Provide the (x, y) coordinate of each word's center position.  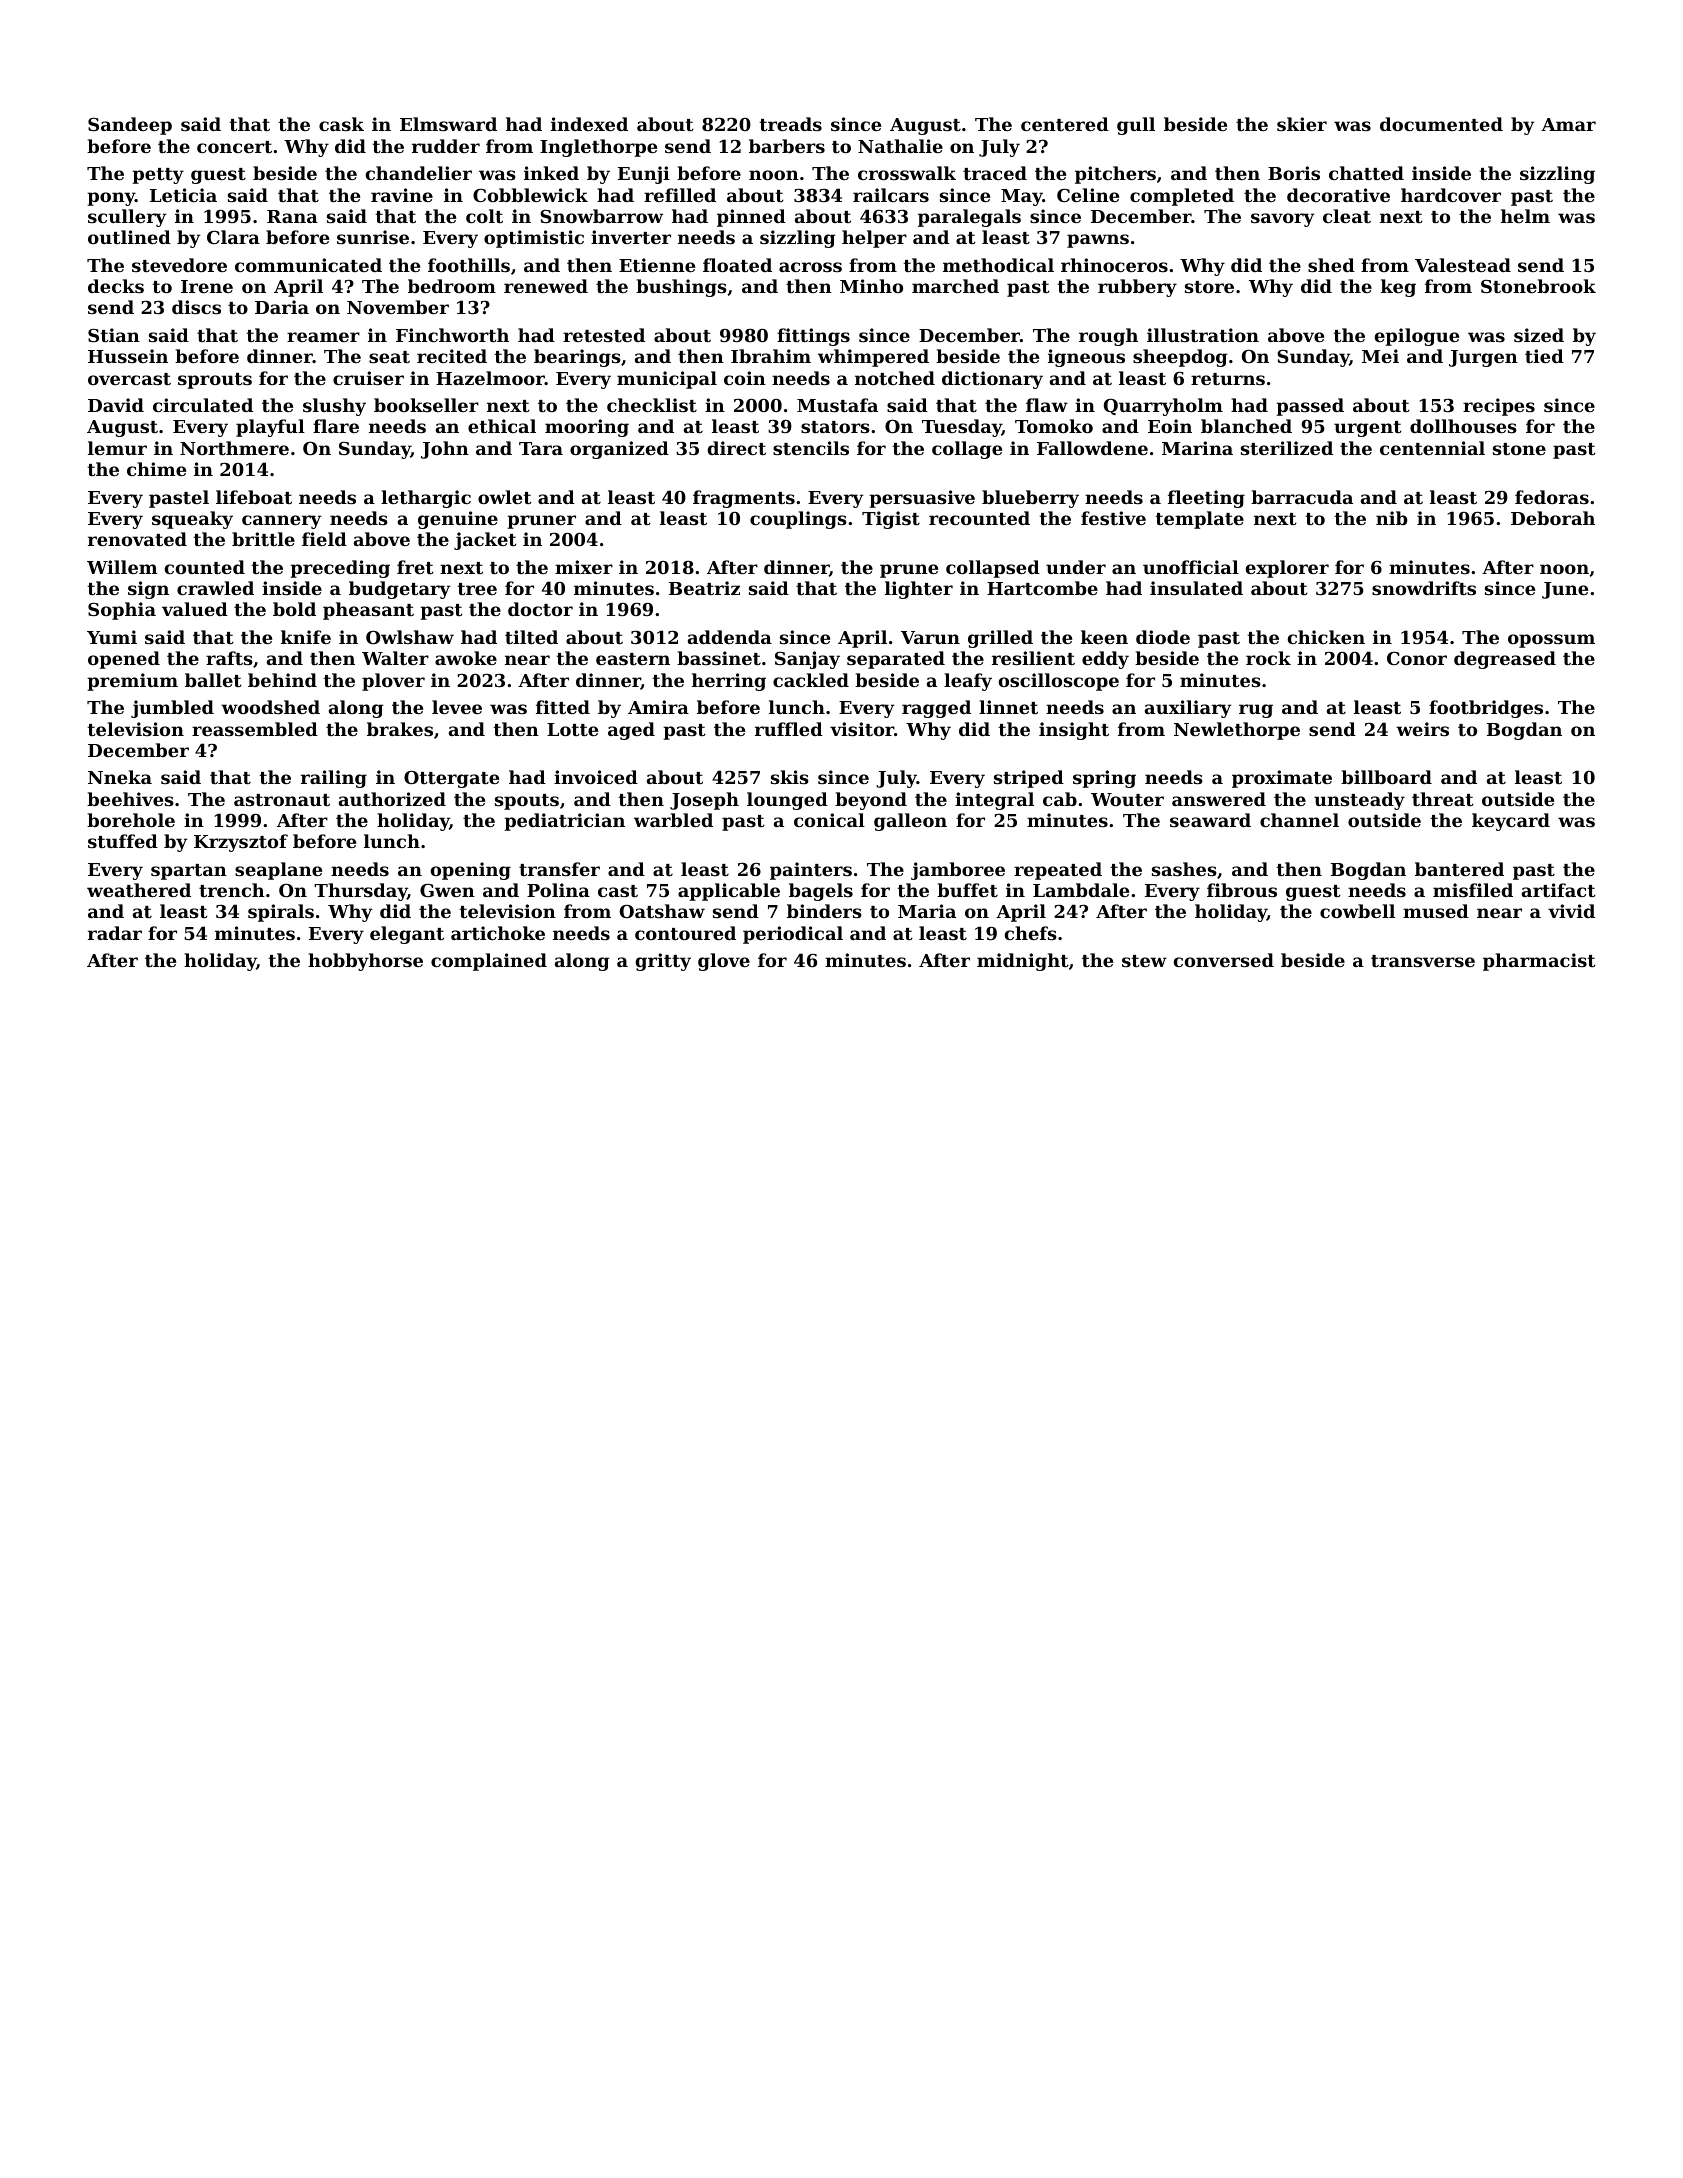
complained (489, 962)
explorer (1287, 569)
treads (791, 124)
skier (1302, 124)
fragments (744, 499)
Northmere (234, 448)
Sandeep (130, 126)
